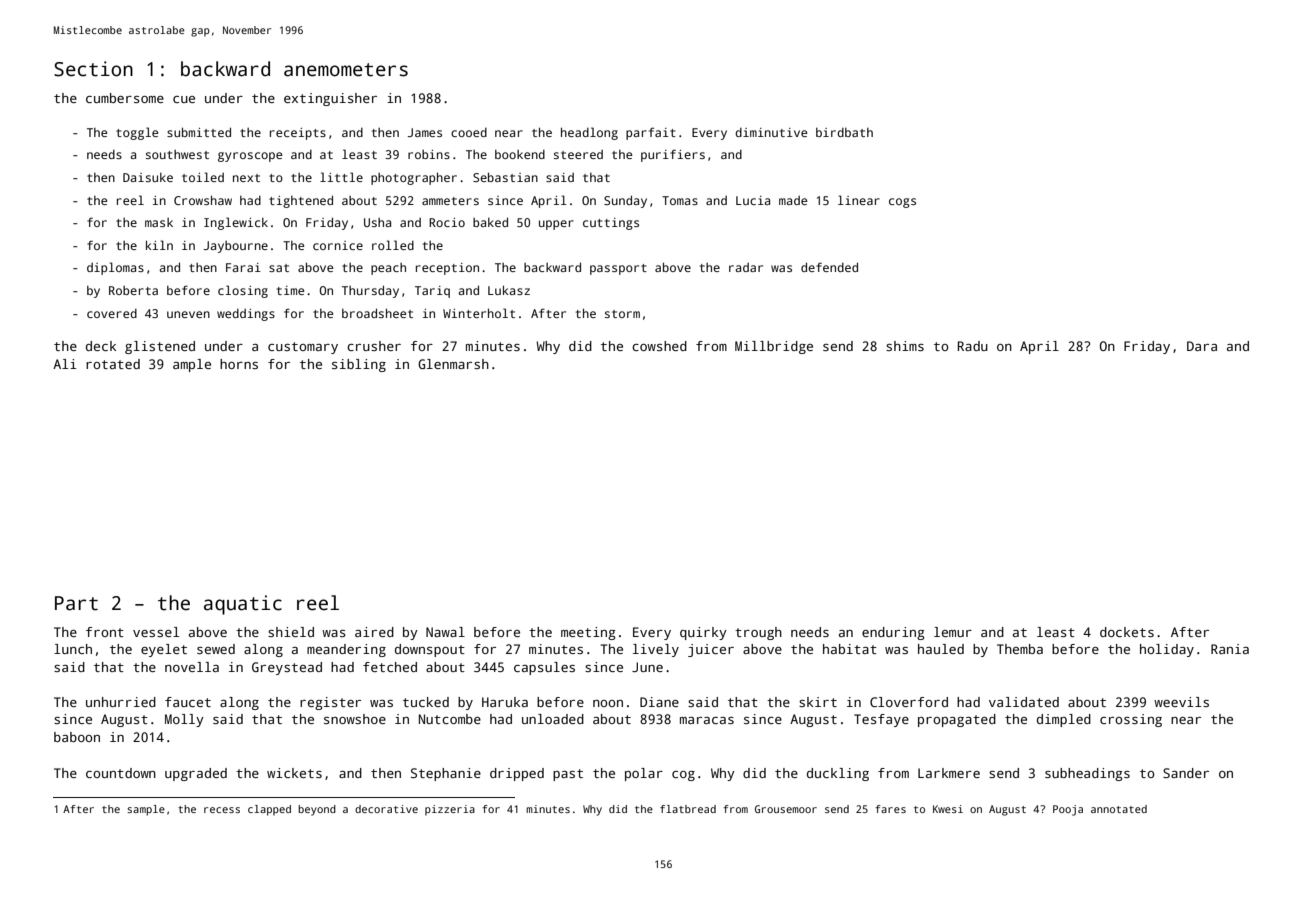  Describe the element at coordinates (93, 69) in the document. I see `Section` at that location.
